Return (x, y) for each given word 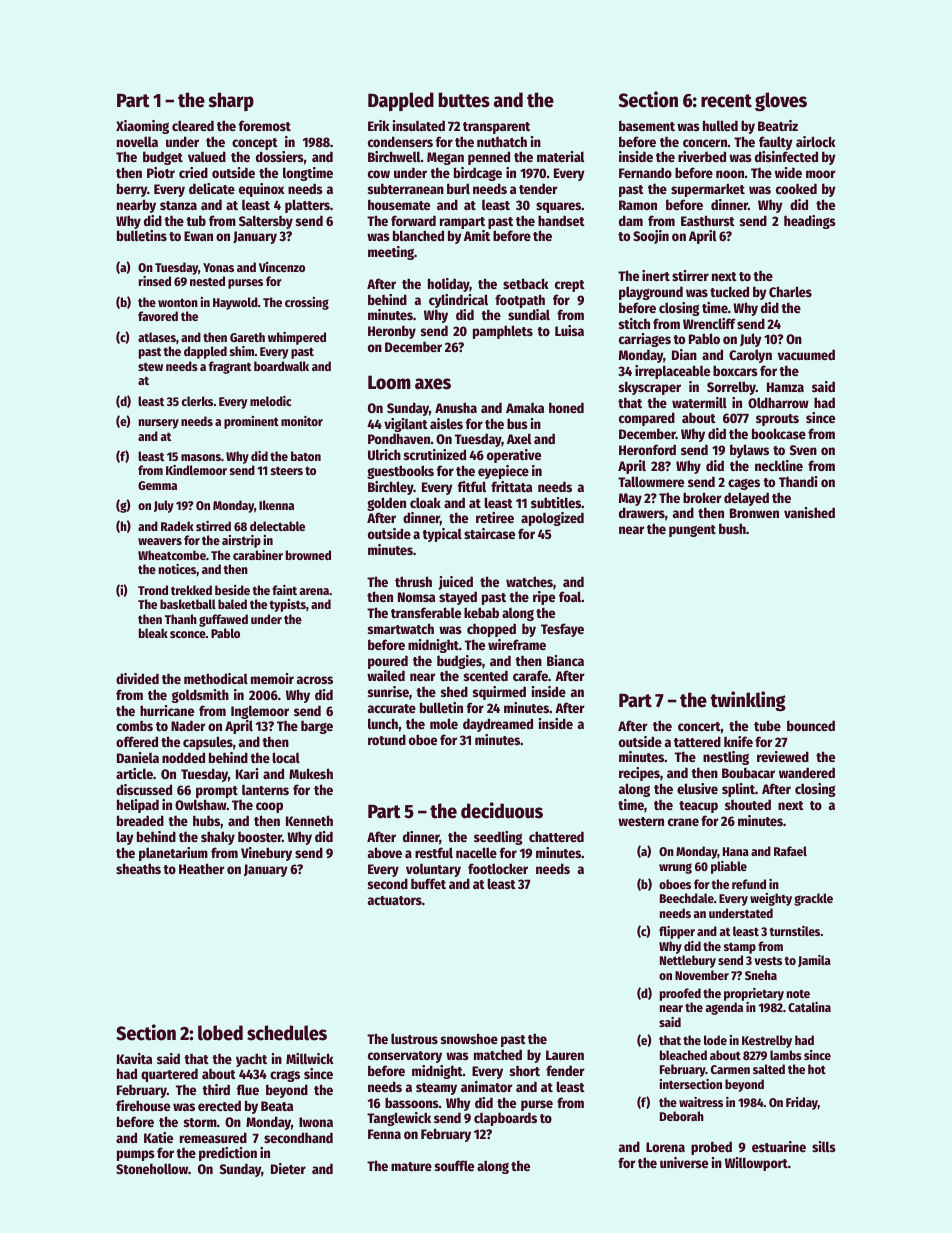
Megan (445, 158)
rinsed (155, 281)
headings (810, 222)
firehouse (143, 1105)
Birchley (391, 488)
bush (732, 528)
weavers (160, 541)
